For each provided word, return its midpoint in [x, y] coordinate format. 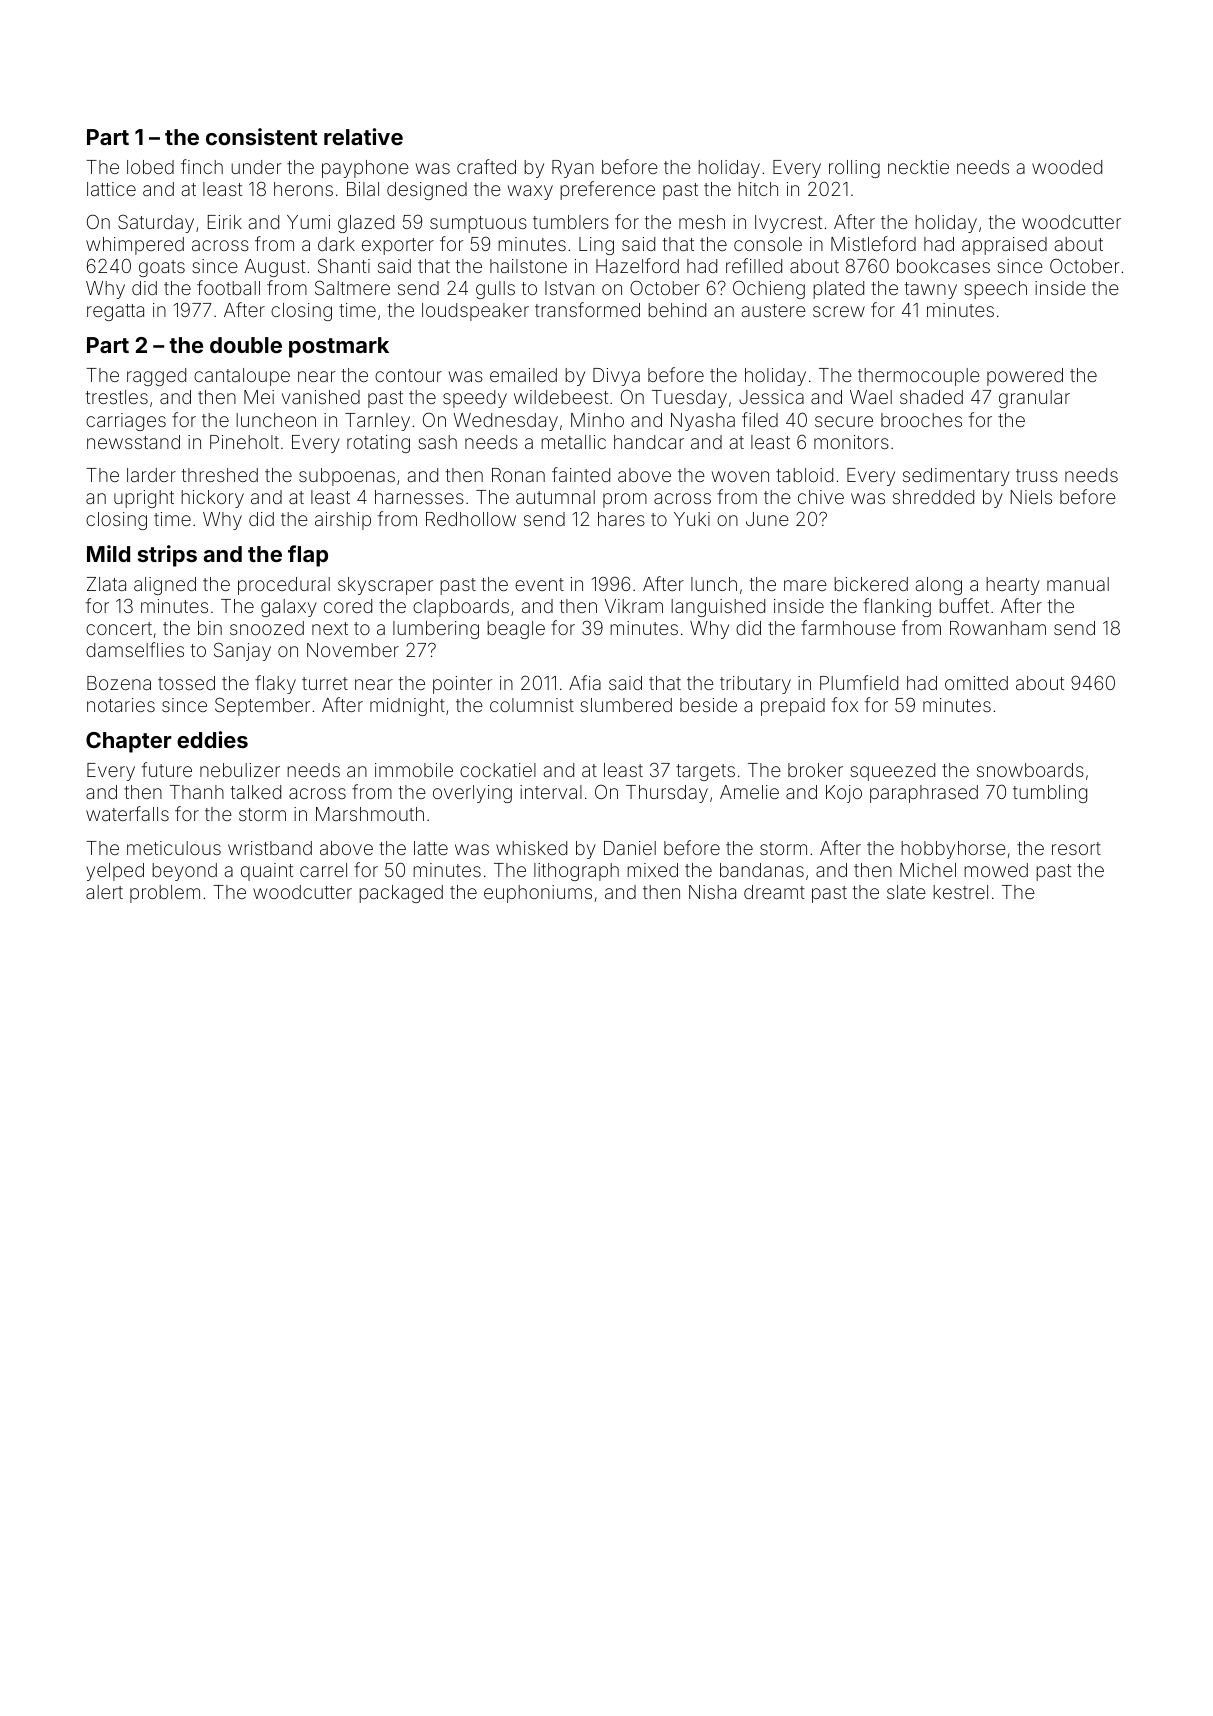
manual [1078, 584]
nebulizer [240, 770]
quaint [267, 872]
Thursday [667, 794]
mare [805, 585]
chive [821, 497]
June [767, 519]
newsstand [133, 442]
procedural [284, 586]
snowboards [1030, 770]
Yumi [308, 222]
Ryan [573, 169]
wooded [1067, 167]
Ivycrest [788, 224]
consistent [262, 136]
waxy [530, 192]
